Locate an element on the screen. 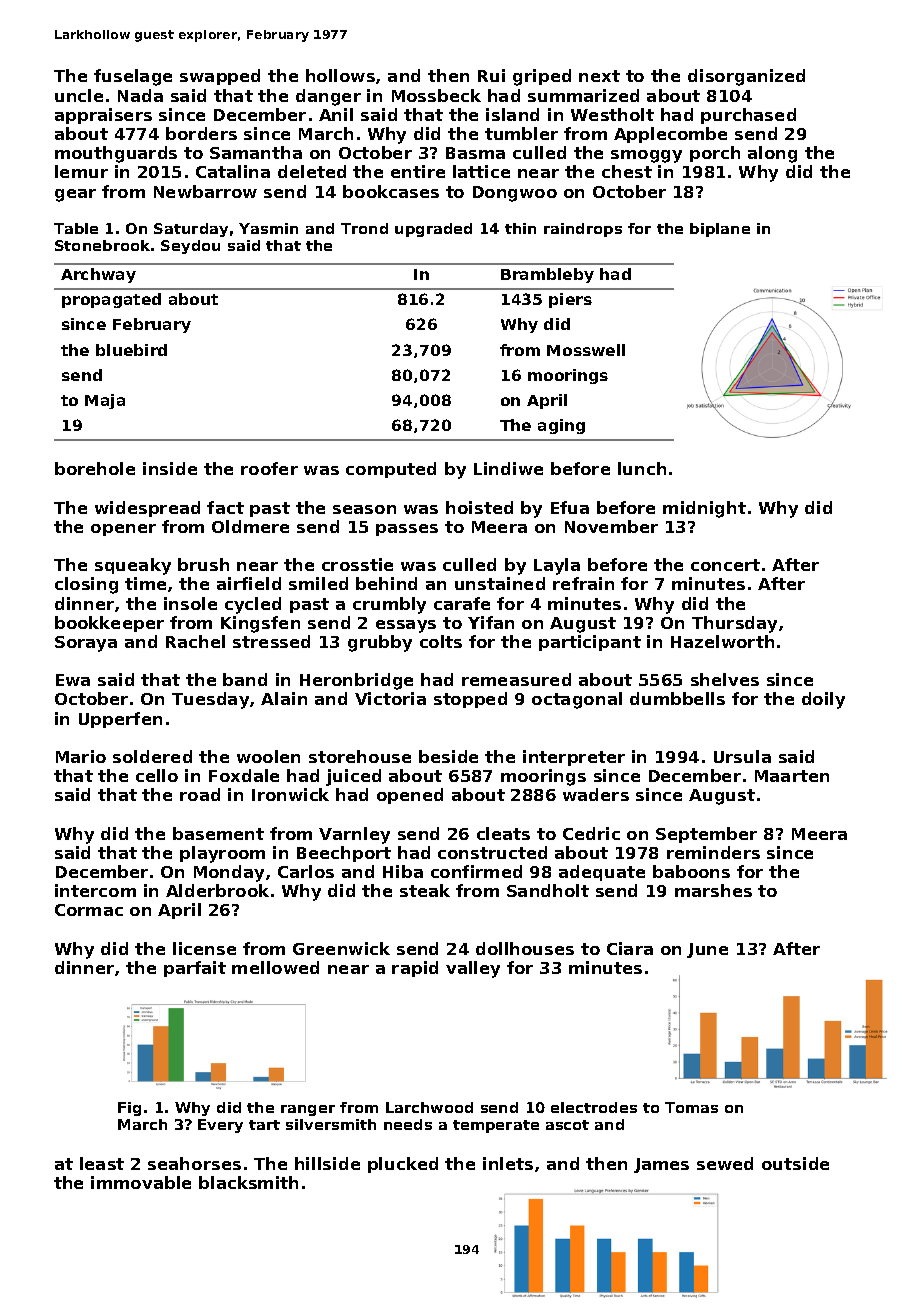 Image resolution: width=908 pixels, height=1316 pixels. Basma is located at coordinates (475, 153).
